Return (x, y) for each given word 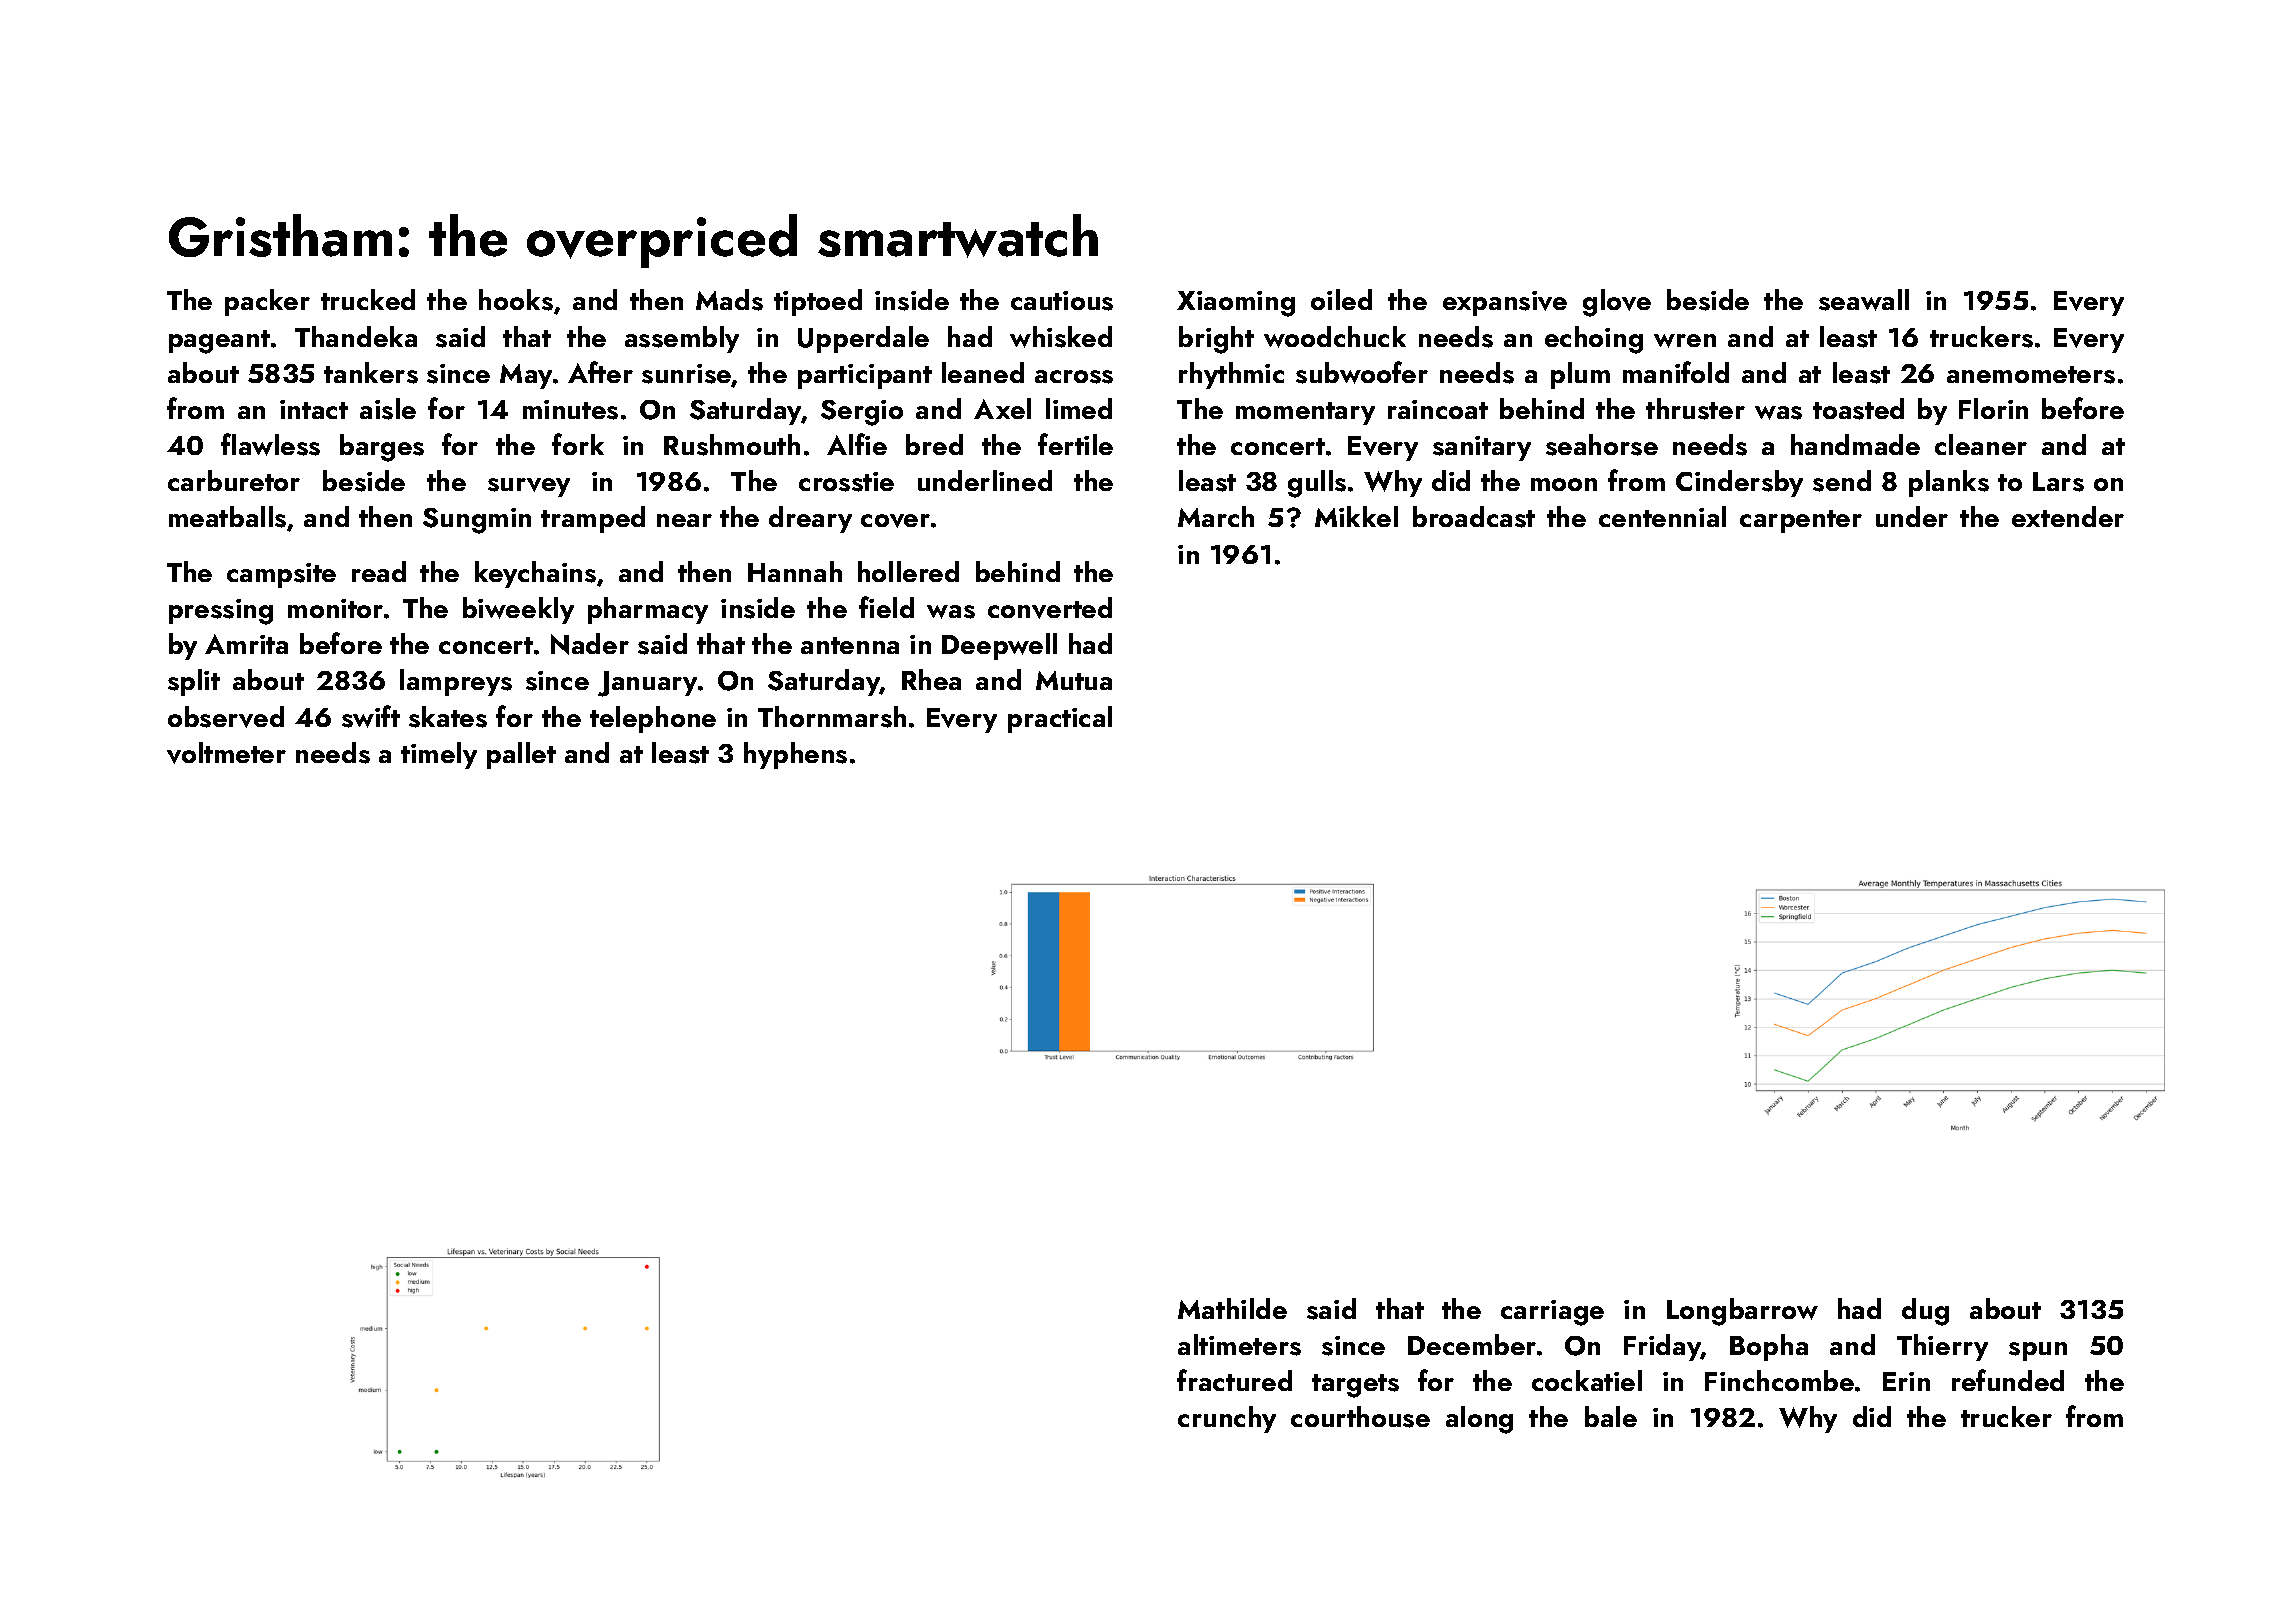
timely (439, 755)
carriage (1552, 1313)
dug (1925, 1312)
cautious (1062, 301)
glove (1617, 303)
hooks (516, 300)
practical (1060, 719)
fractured (1234, 1380)
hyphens (795, 755)
